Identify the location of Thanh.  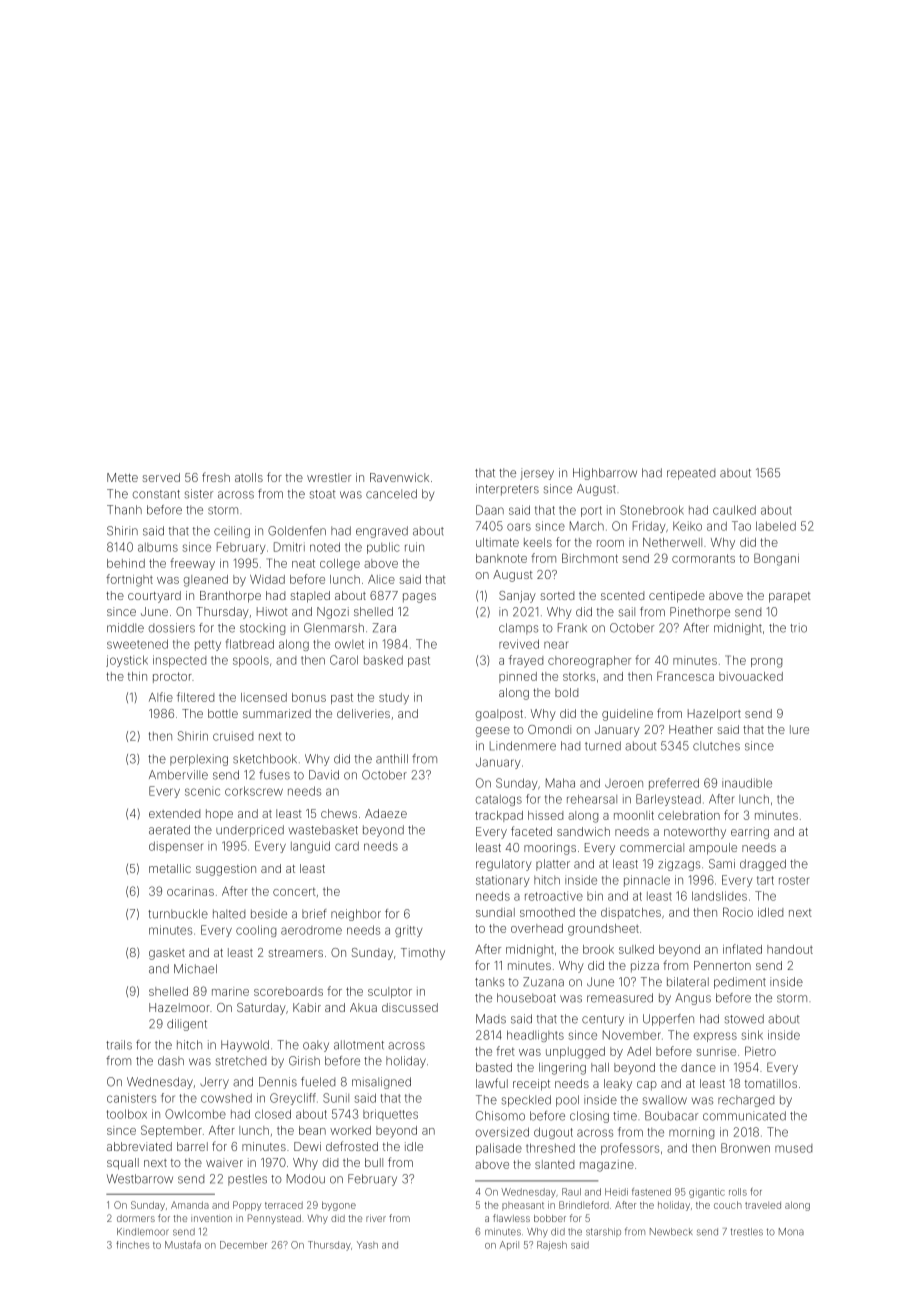
(124, 510).
